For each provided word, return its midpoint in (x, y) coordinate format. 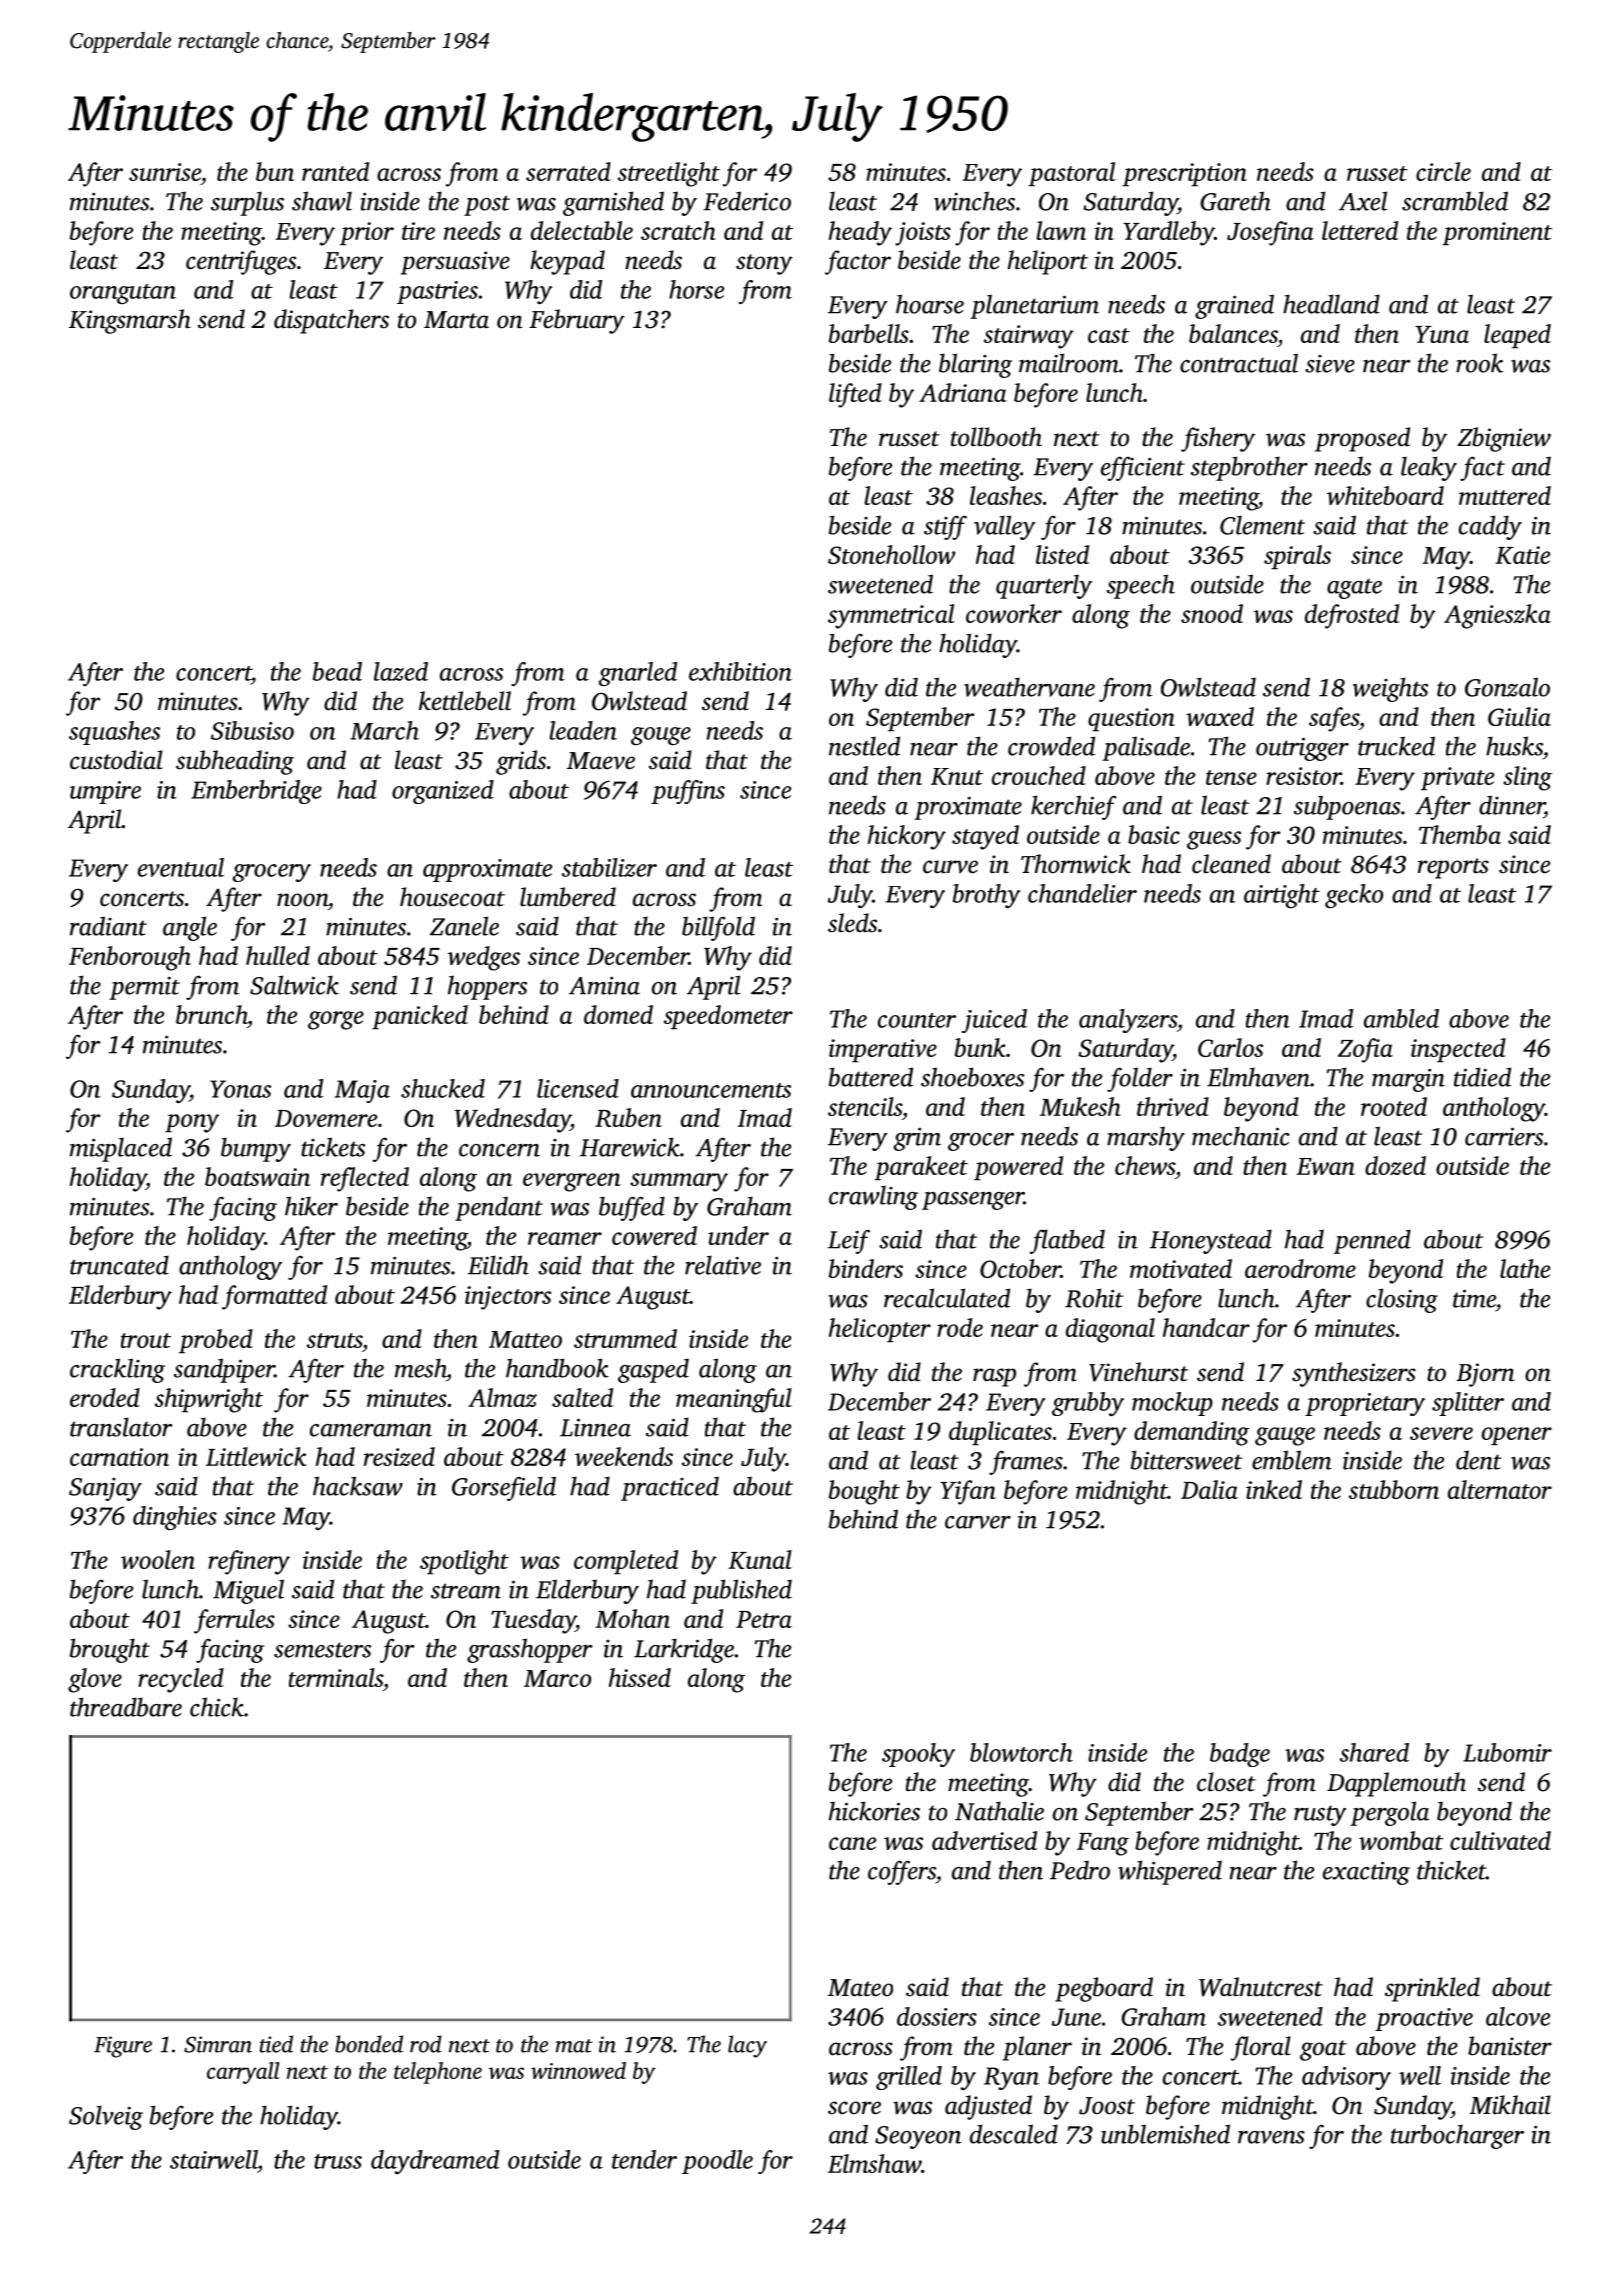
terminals (336, 1677)
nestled (864, 746)
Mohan (632, 1618)
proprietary (1365, 1404)
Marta (456, 320)
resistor (1303, 776)
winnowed (578, 2070)
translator (121, 1427)
